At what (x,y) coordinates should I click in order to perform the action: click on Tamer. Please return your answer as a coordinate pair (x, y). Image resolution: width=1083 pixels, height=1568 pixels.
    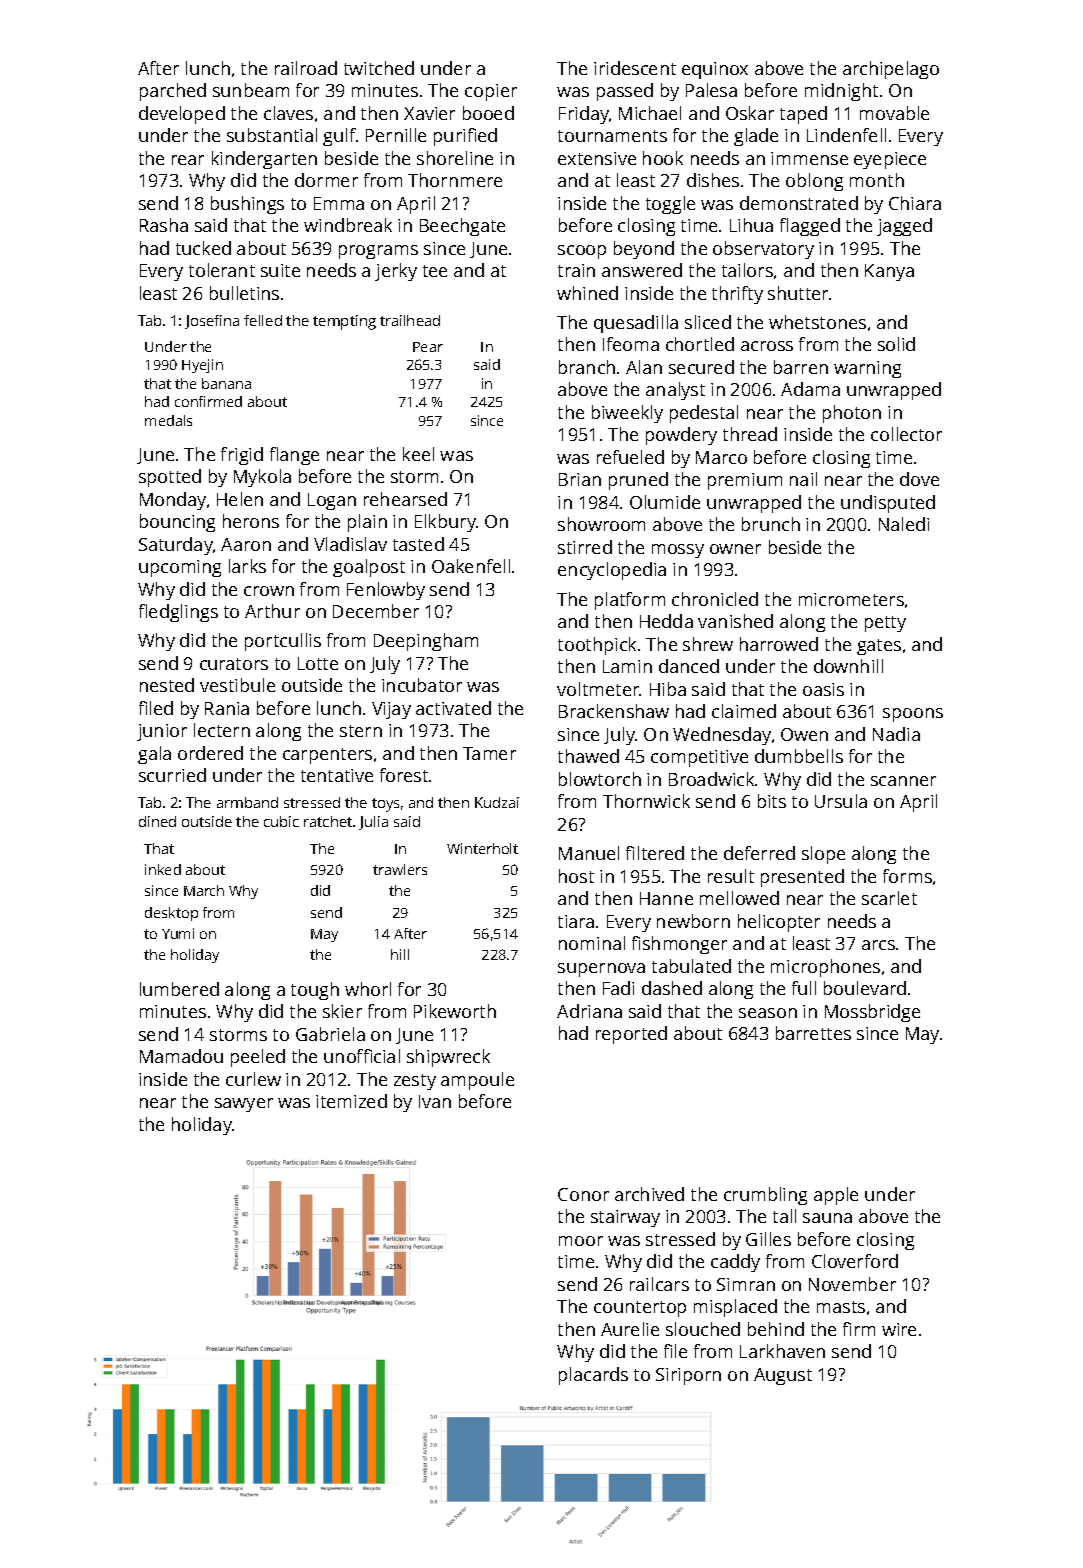
    Looking at the image, I should click on (489, 753).
